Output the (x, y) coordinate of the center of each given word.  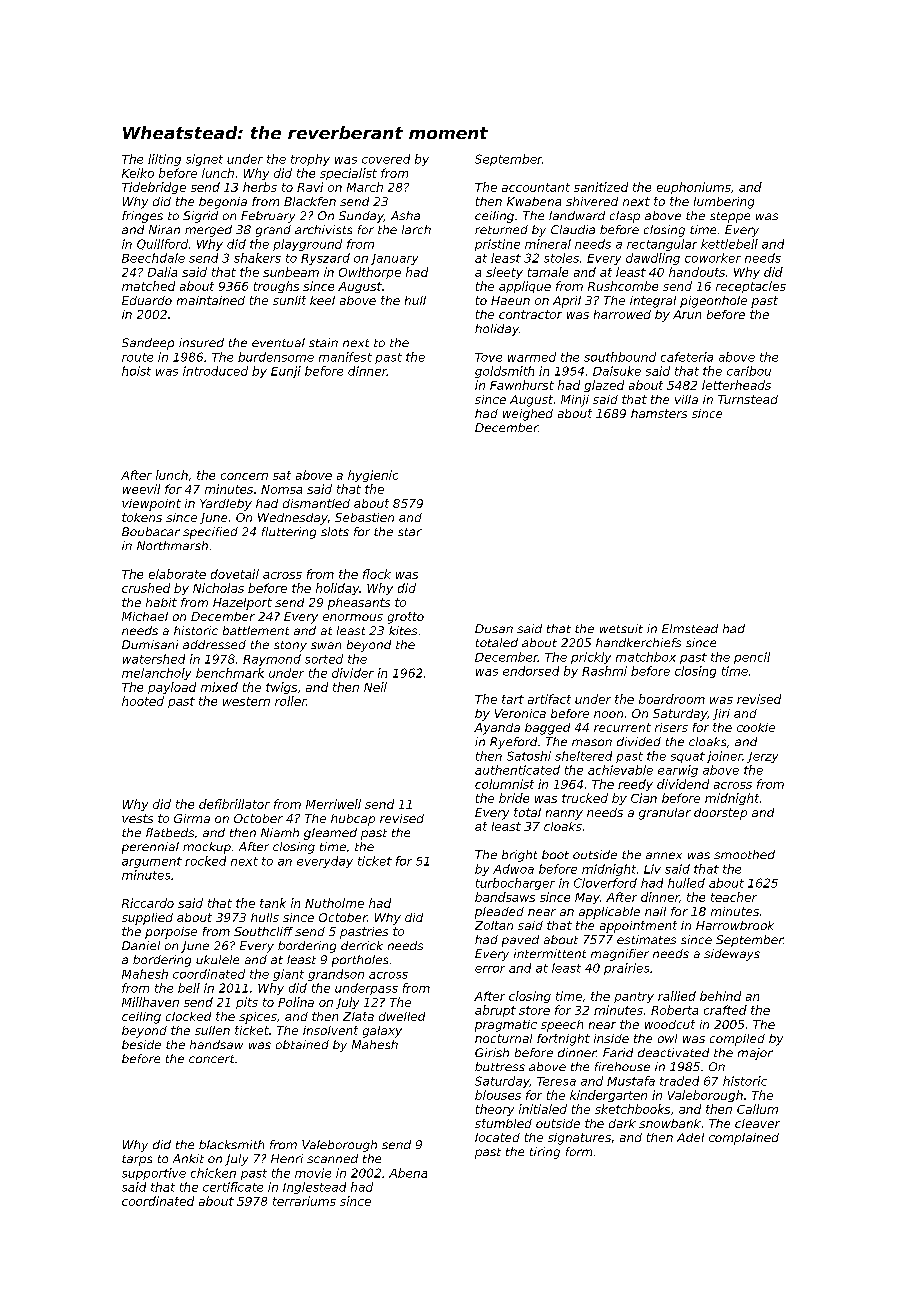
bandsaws (505, 897)
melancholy (156, 674)
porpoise (171, 933)
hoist (136, 371)
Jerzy (762, 757)
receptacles (751, 287)
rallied (677, 996)
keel (322, 300)
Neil (375, 687)
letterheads (736, 385)
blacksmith (231, 1144)
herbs (260, 187)
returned (501, 229)
